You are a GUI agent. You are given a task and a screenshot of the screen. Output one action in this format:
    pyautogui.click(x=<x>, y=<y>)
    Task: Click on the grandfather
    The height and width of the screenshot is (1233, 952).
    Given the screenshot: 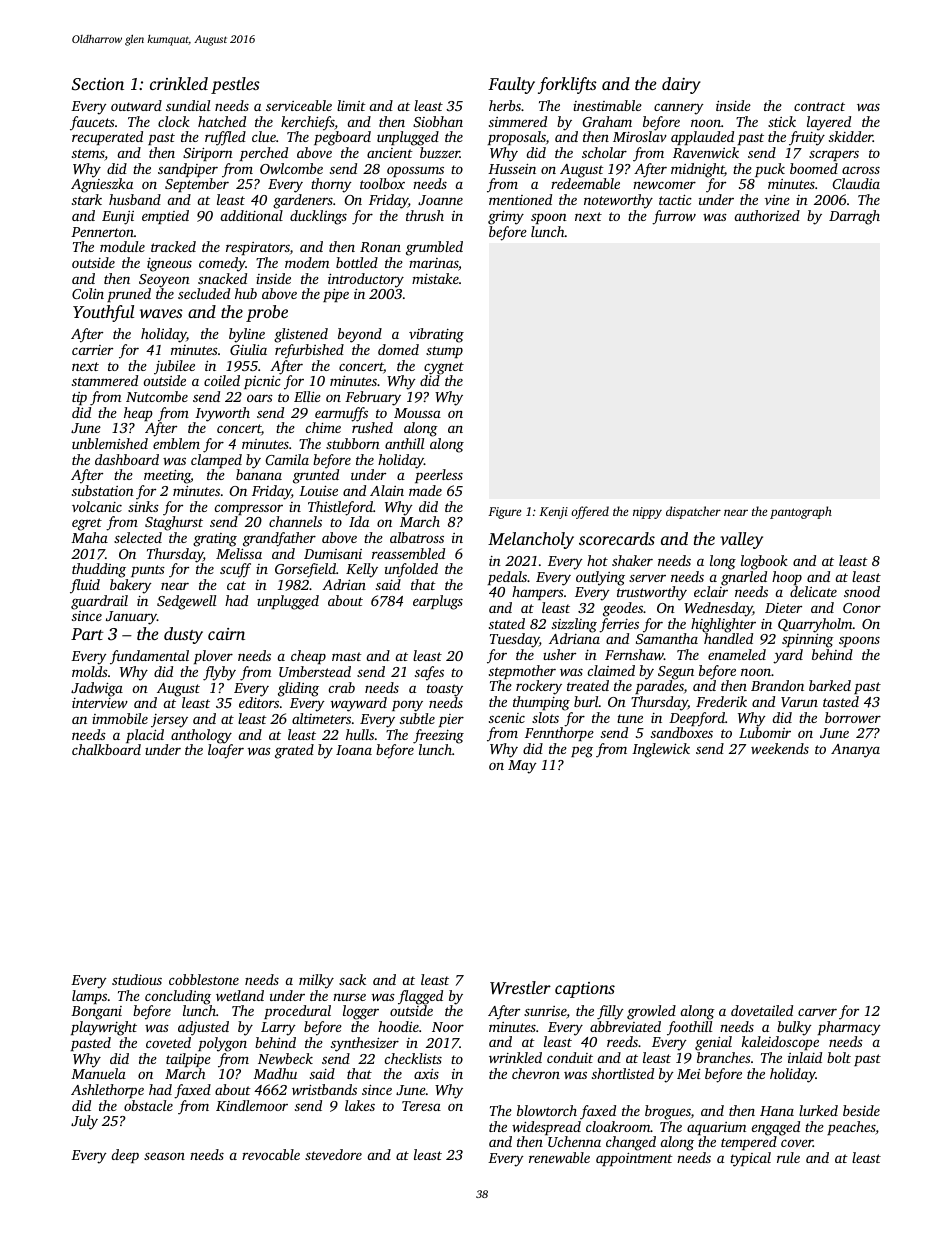 What is the action you would take?
    pyautogui.click(x=279, y=539)
